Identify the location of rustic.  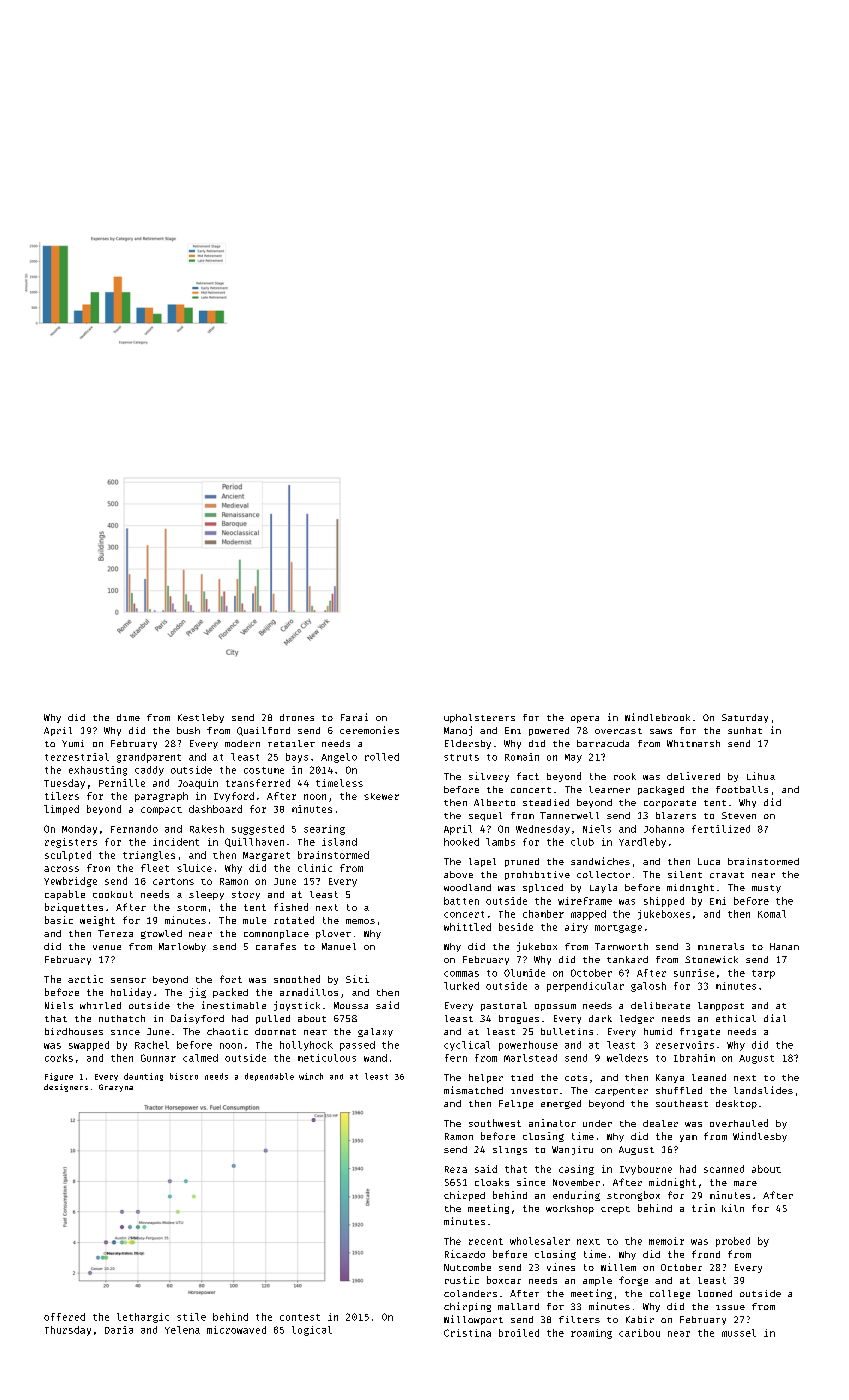
(462, 1280).
